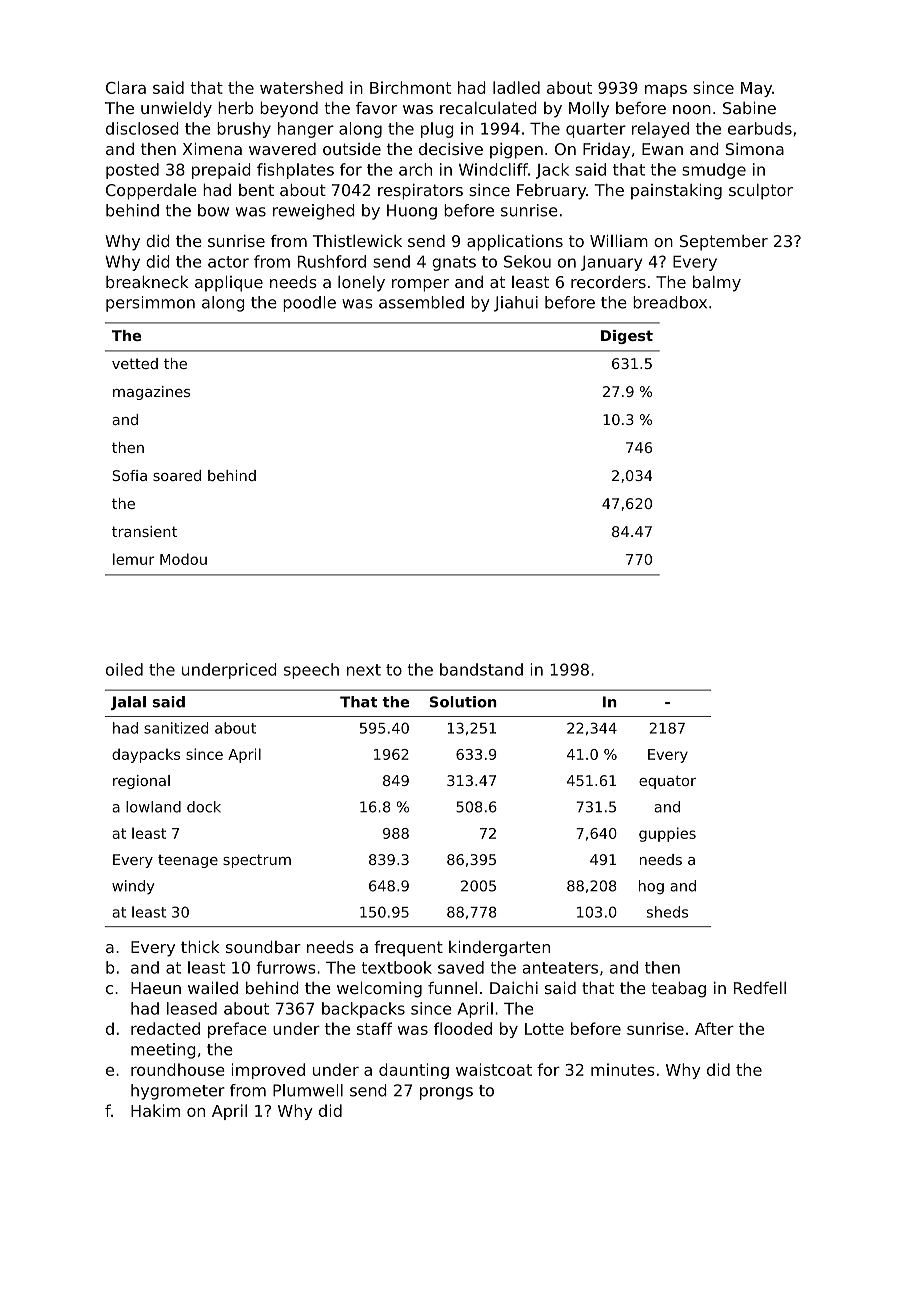 The width and height of the screenshot is (908, 1316). I want to click on favor, so click(376, 108).
